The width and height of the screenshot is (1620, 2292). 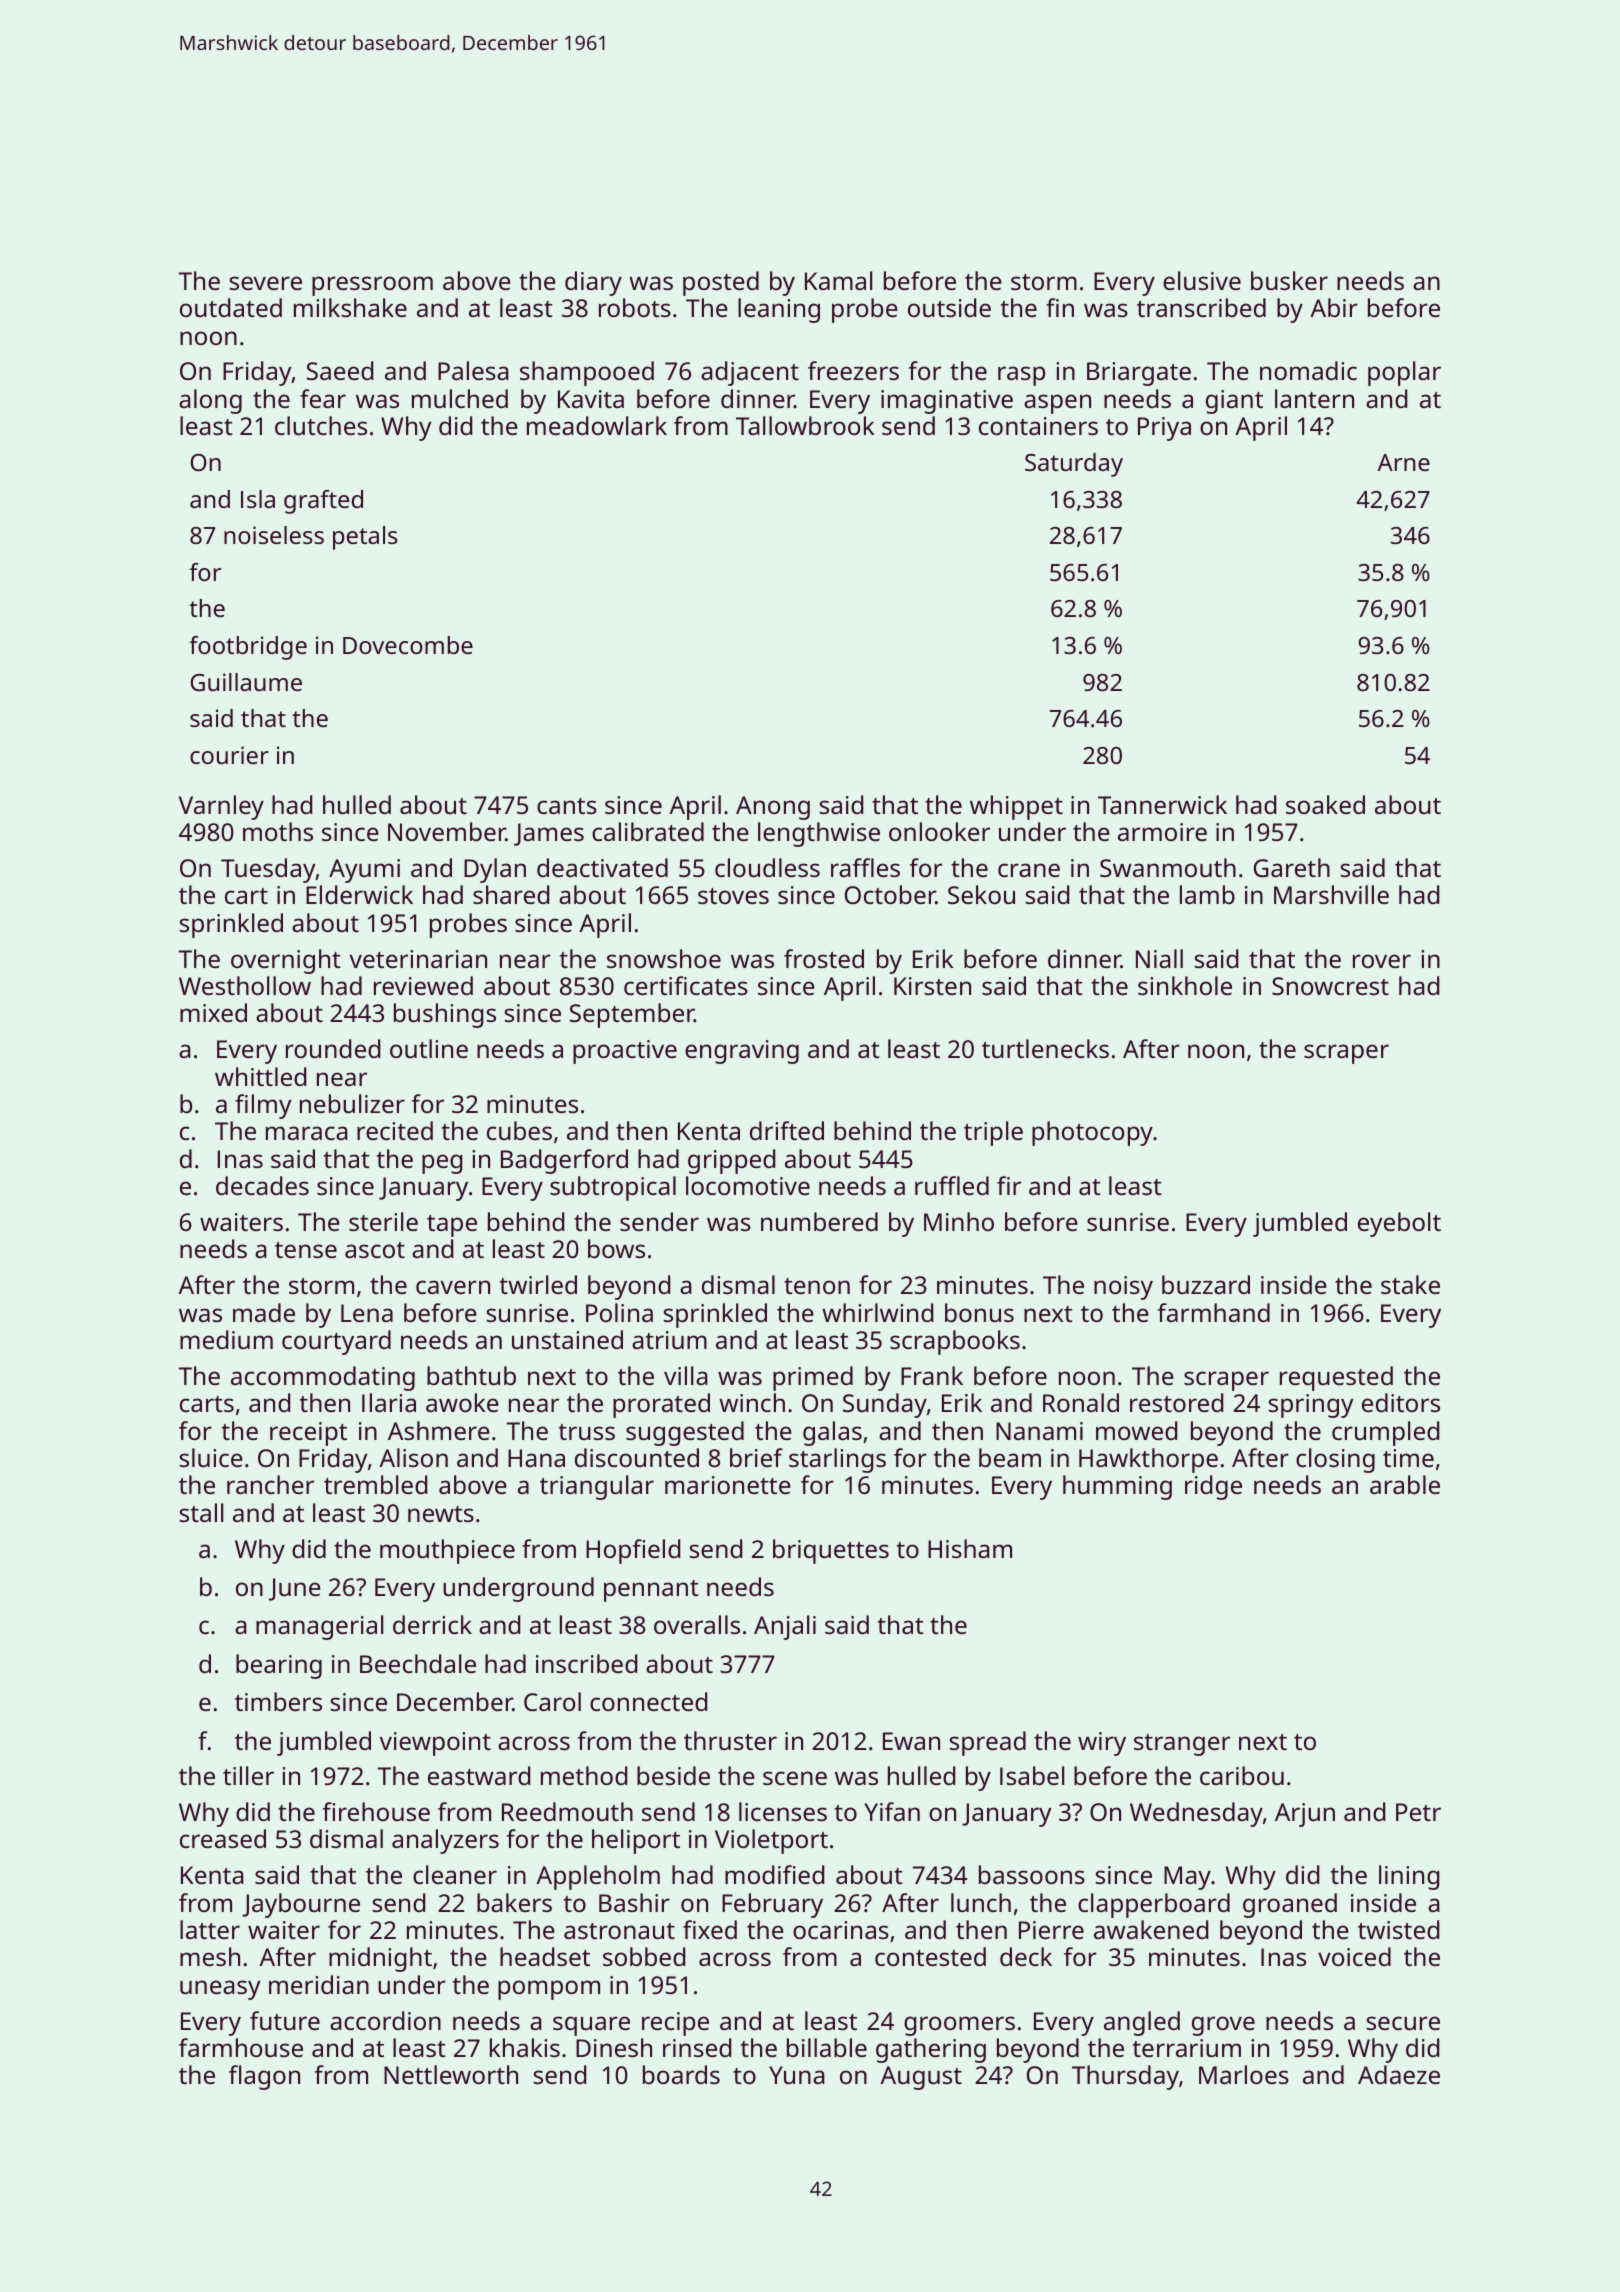 I want to click on locomotive, so click(x=748, y=1185).
